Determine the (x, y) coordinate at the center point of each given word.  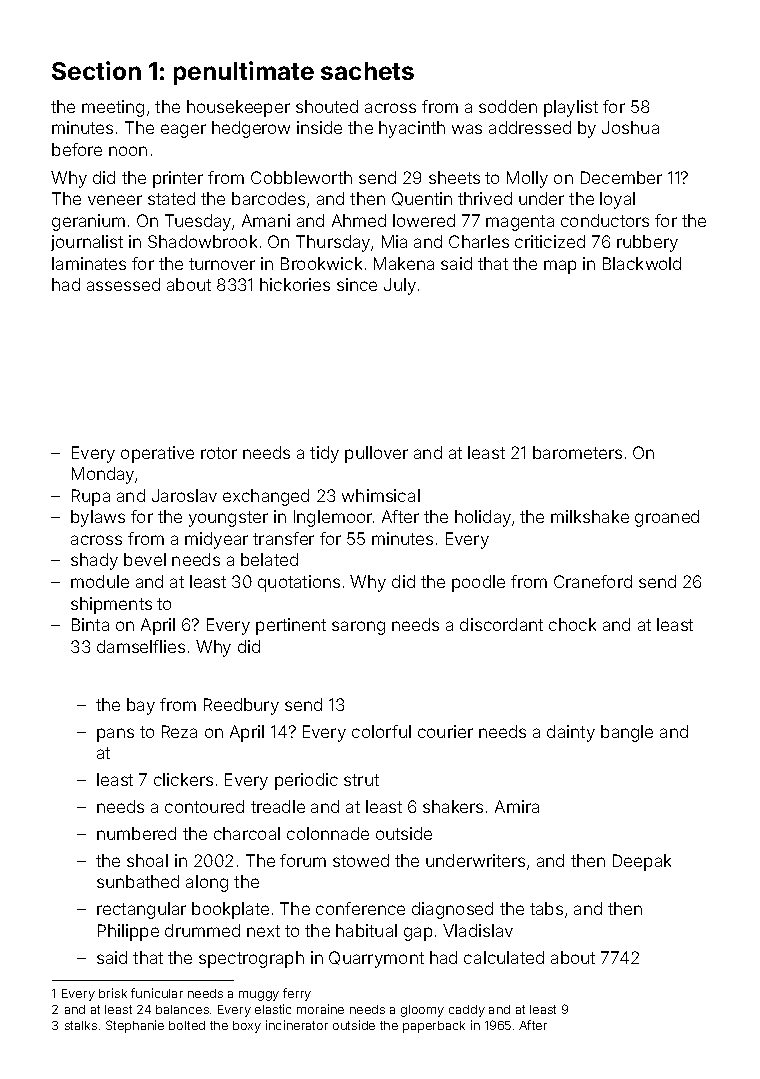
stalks (81, 1025)
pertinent (291, 626)
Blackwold (642, 263)
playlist (571, 108)
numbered (136, 833)
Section (96, 70)
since (357, 284)
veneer (115, 200)
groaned (667, 518)
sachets (367, 71)
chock (572, 624)
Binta (90, 624)
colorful (381, 731)
